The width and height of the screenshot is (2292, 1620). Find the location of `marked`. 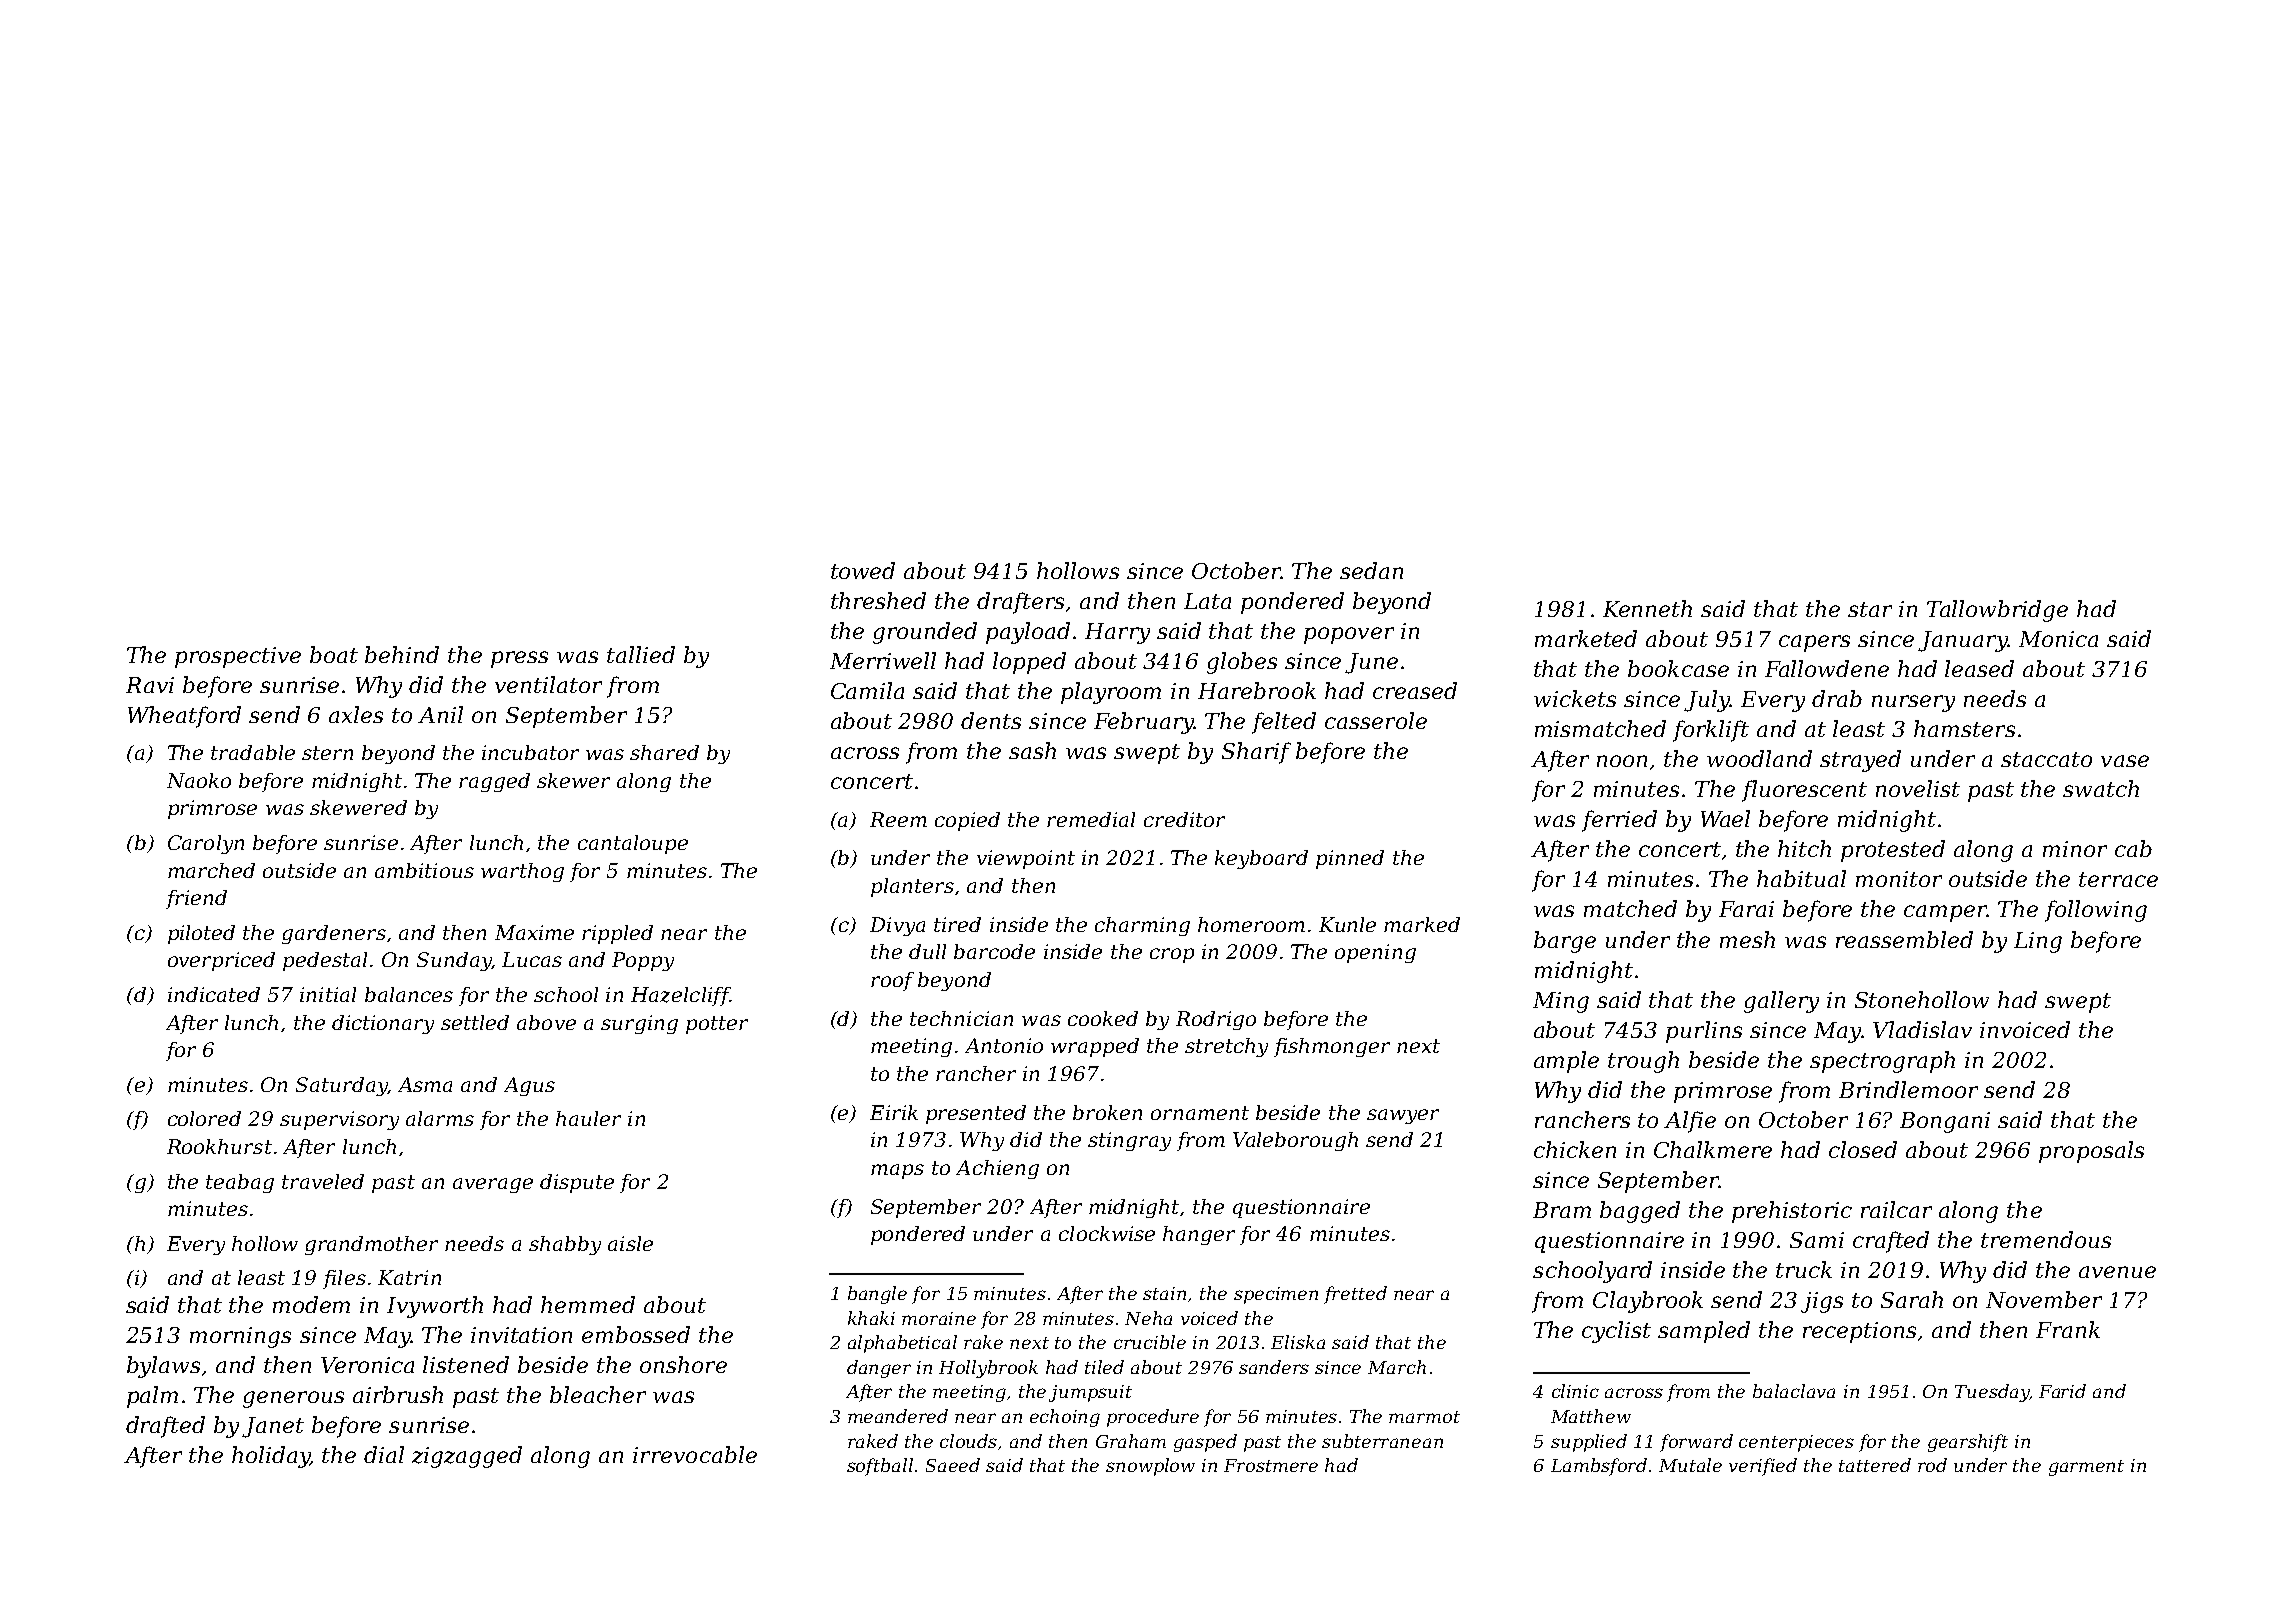

marked is located at coordinates (1422, 924).
